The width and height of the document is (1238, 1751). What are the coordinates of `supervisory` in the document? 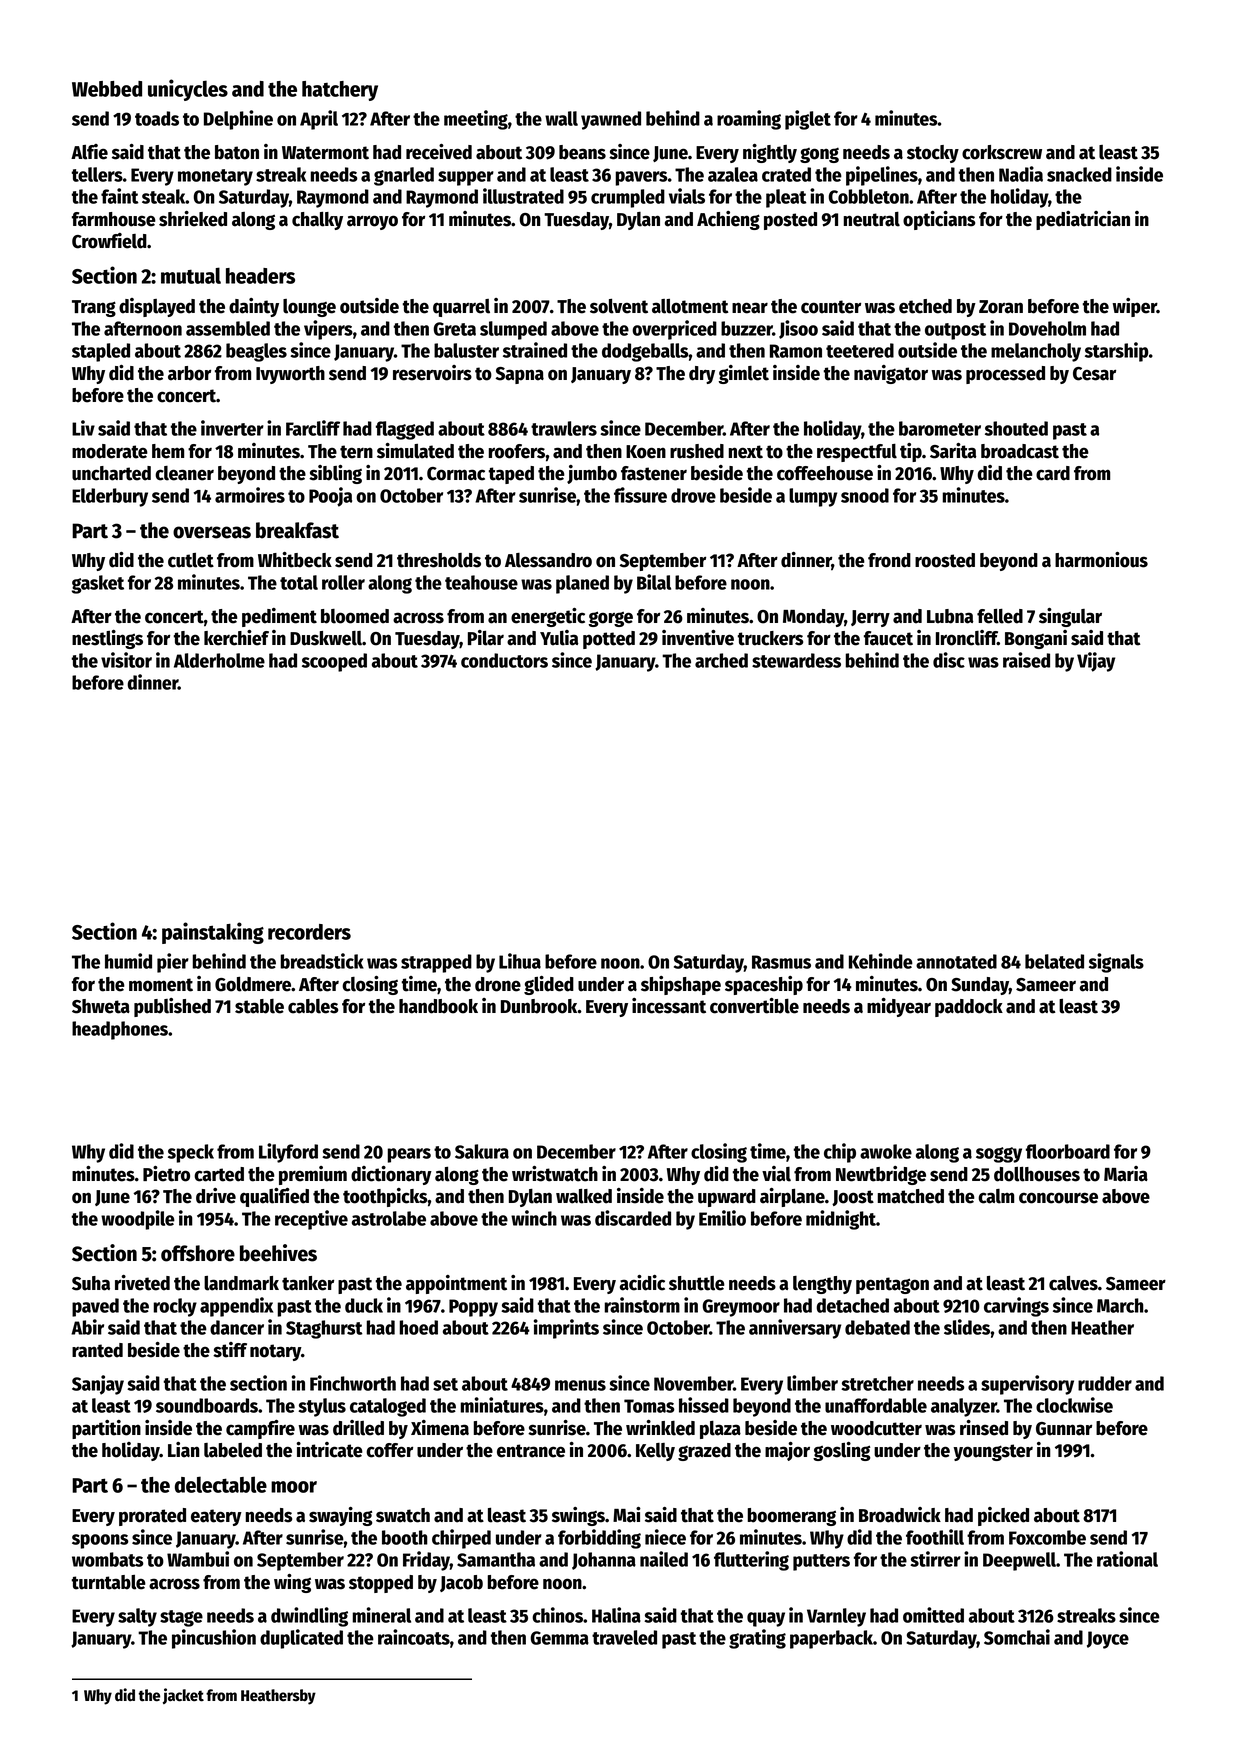 It's located at (1027, 1385).
